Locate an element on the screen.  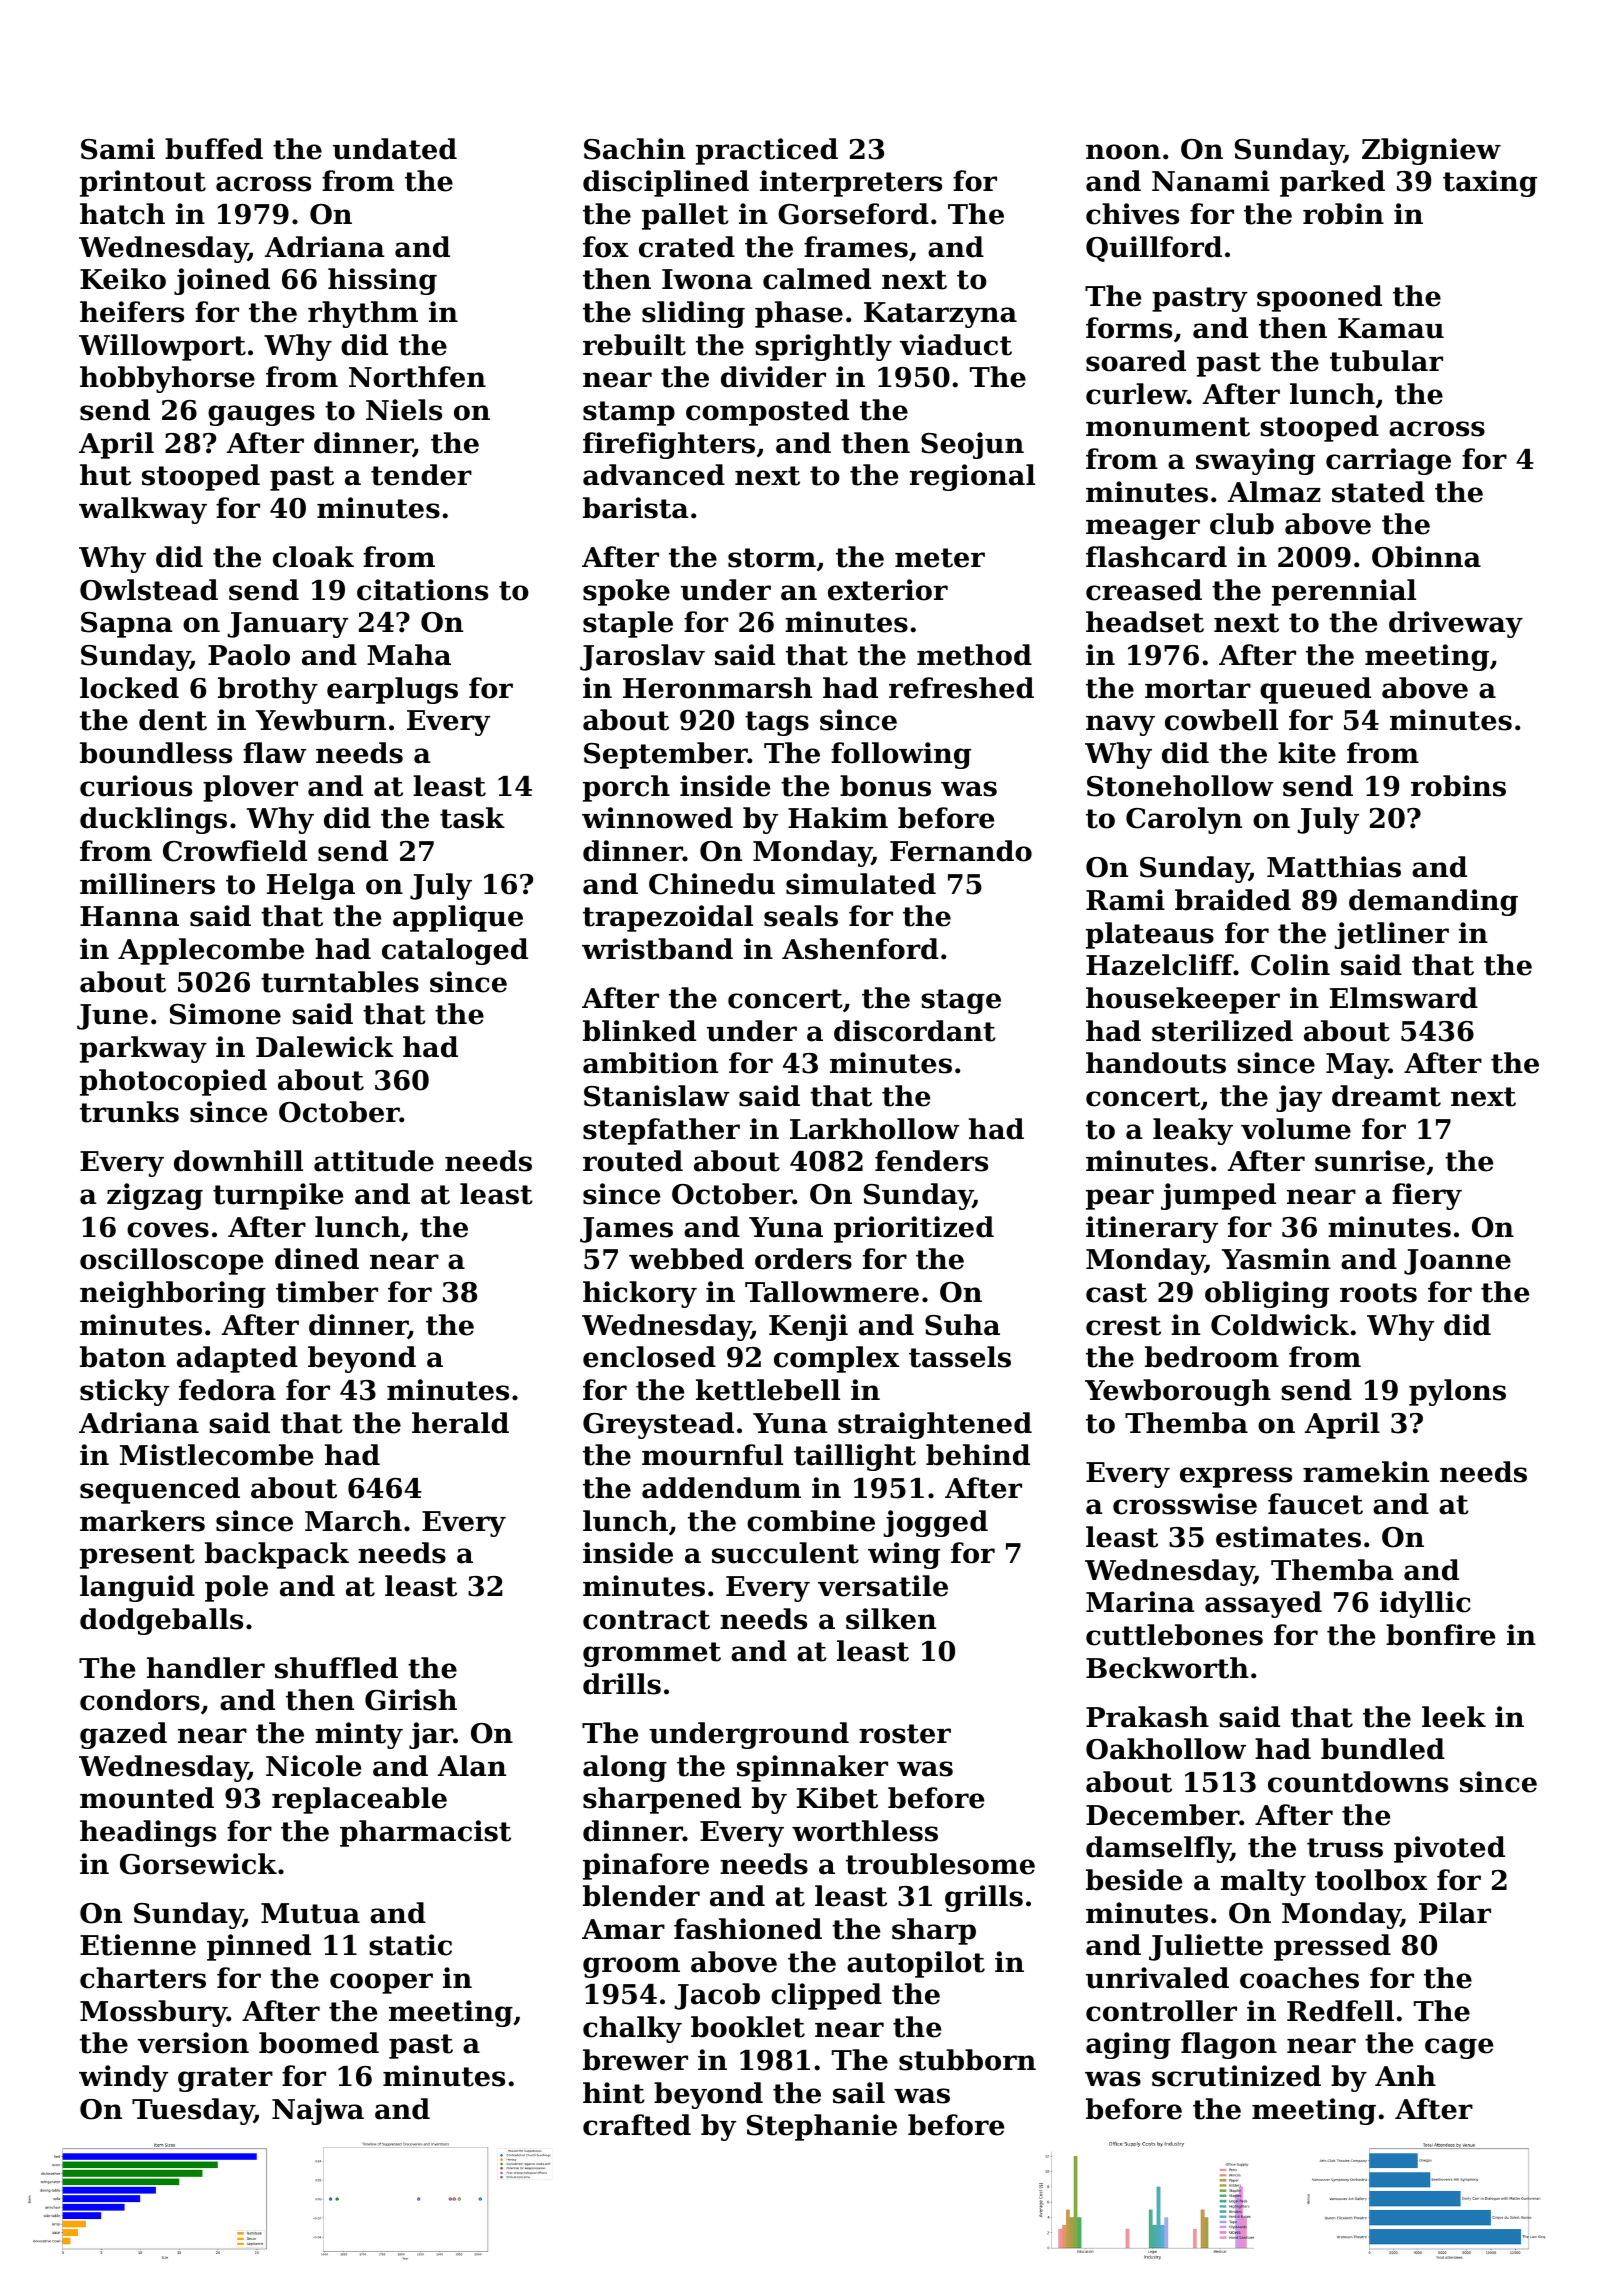
undated is located at coordinates (395, 149).
